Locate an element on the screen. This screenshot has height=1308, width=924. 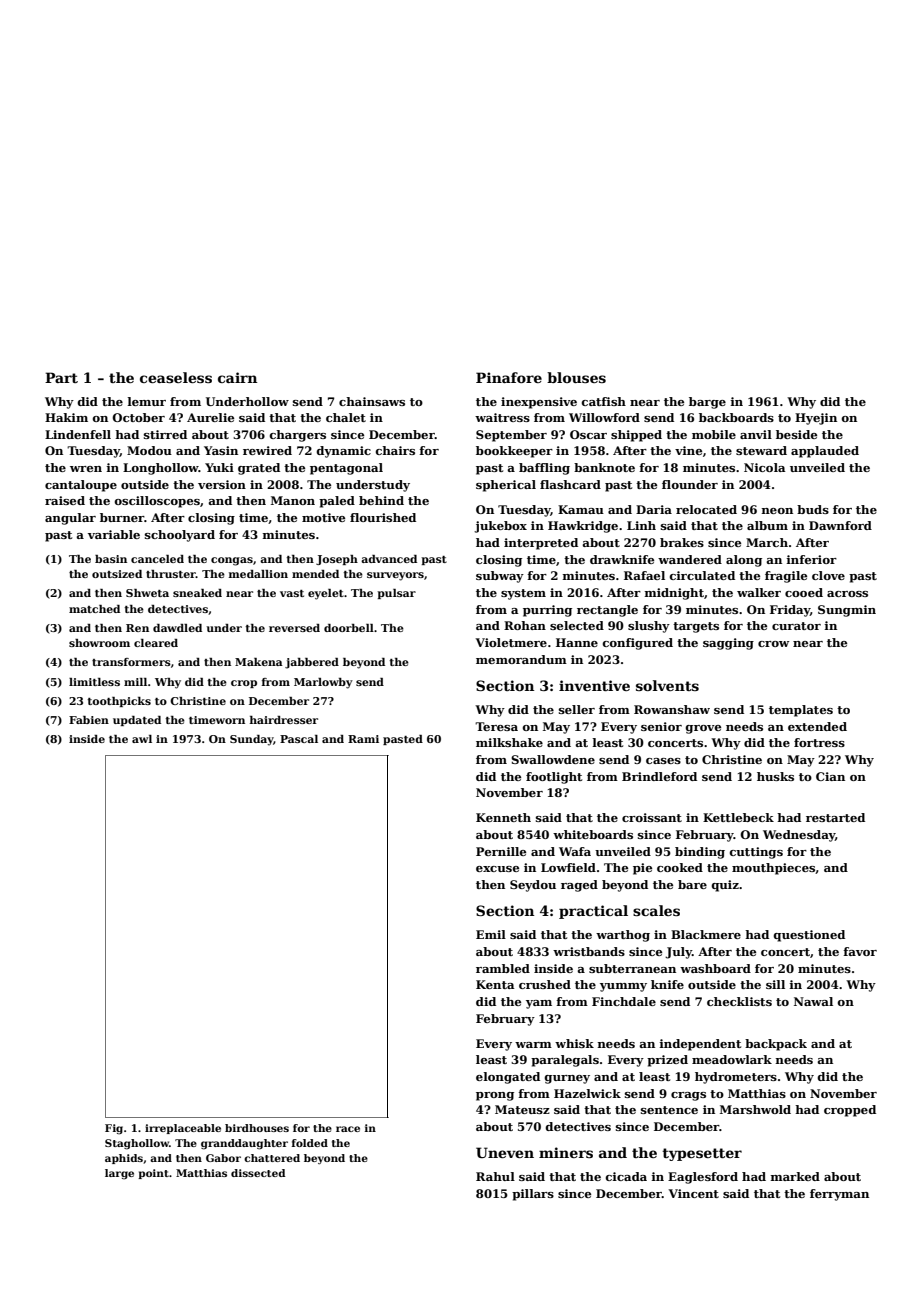
cooked is located at coordinates (680, 867).
